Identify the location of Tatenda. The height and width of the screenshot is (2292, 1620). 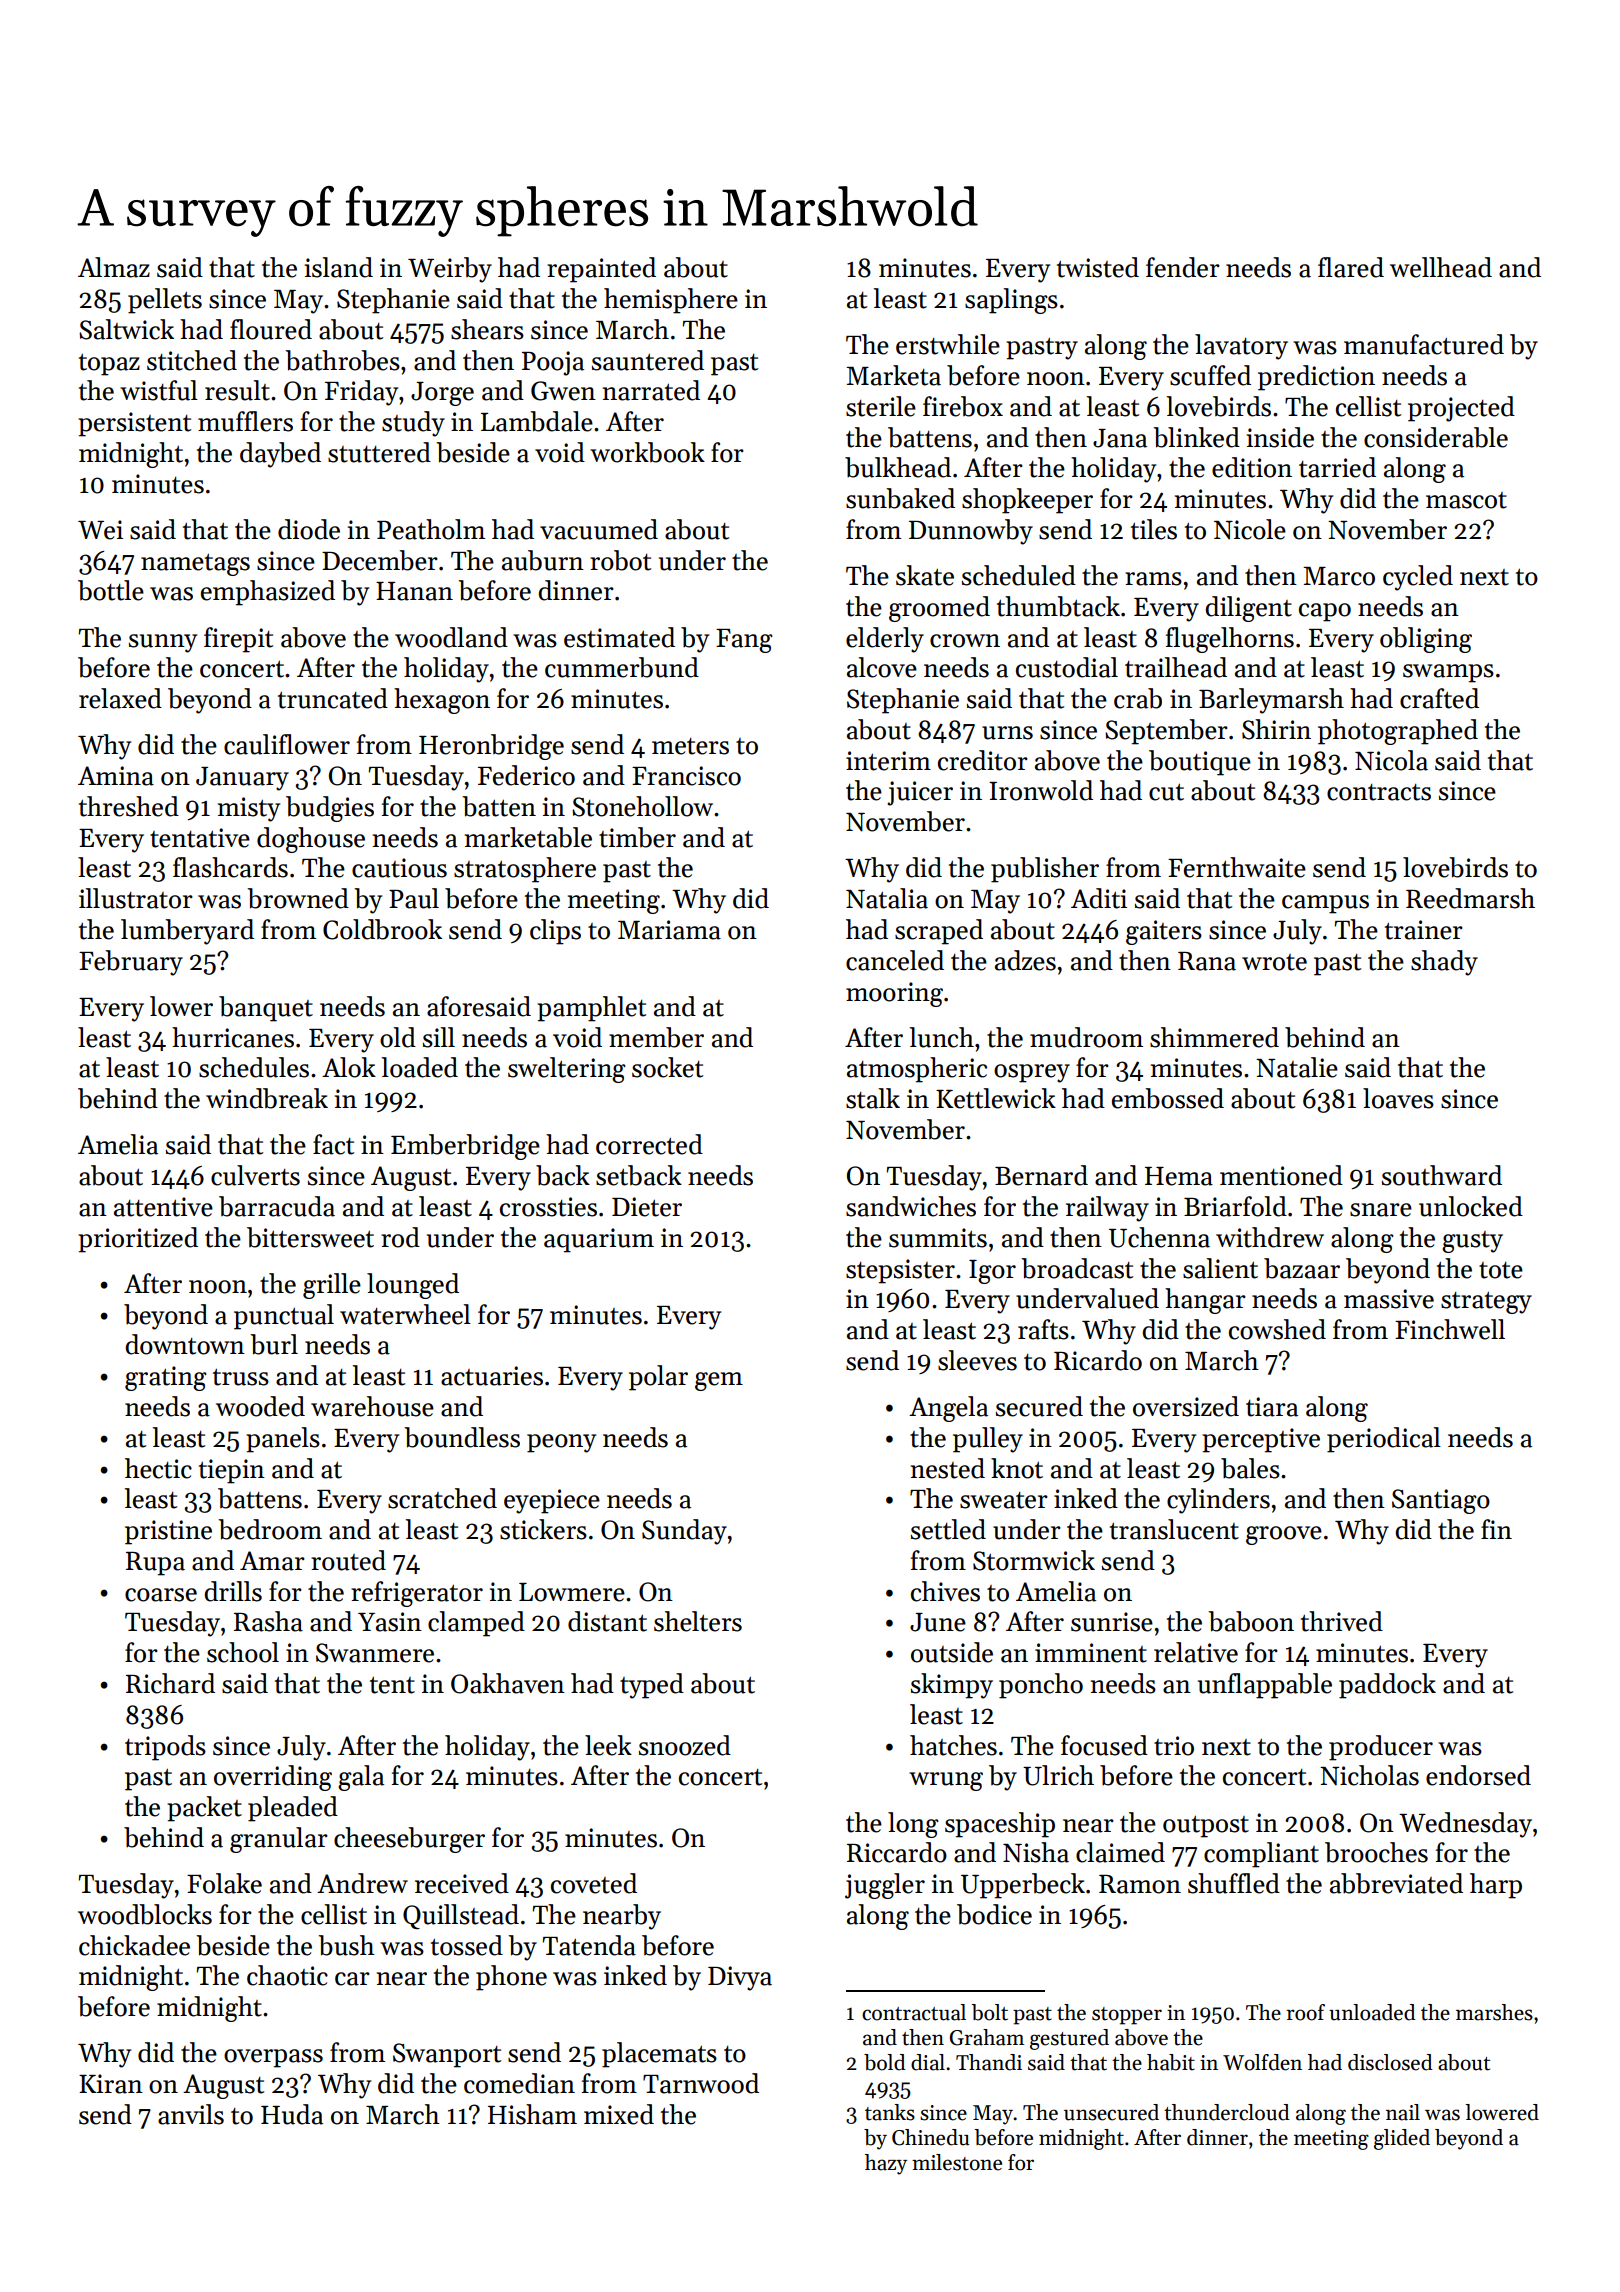
(589, 1945).
